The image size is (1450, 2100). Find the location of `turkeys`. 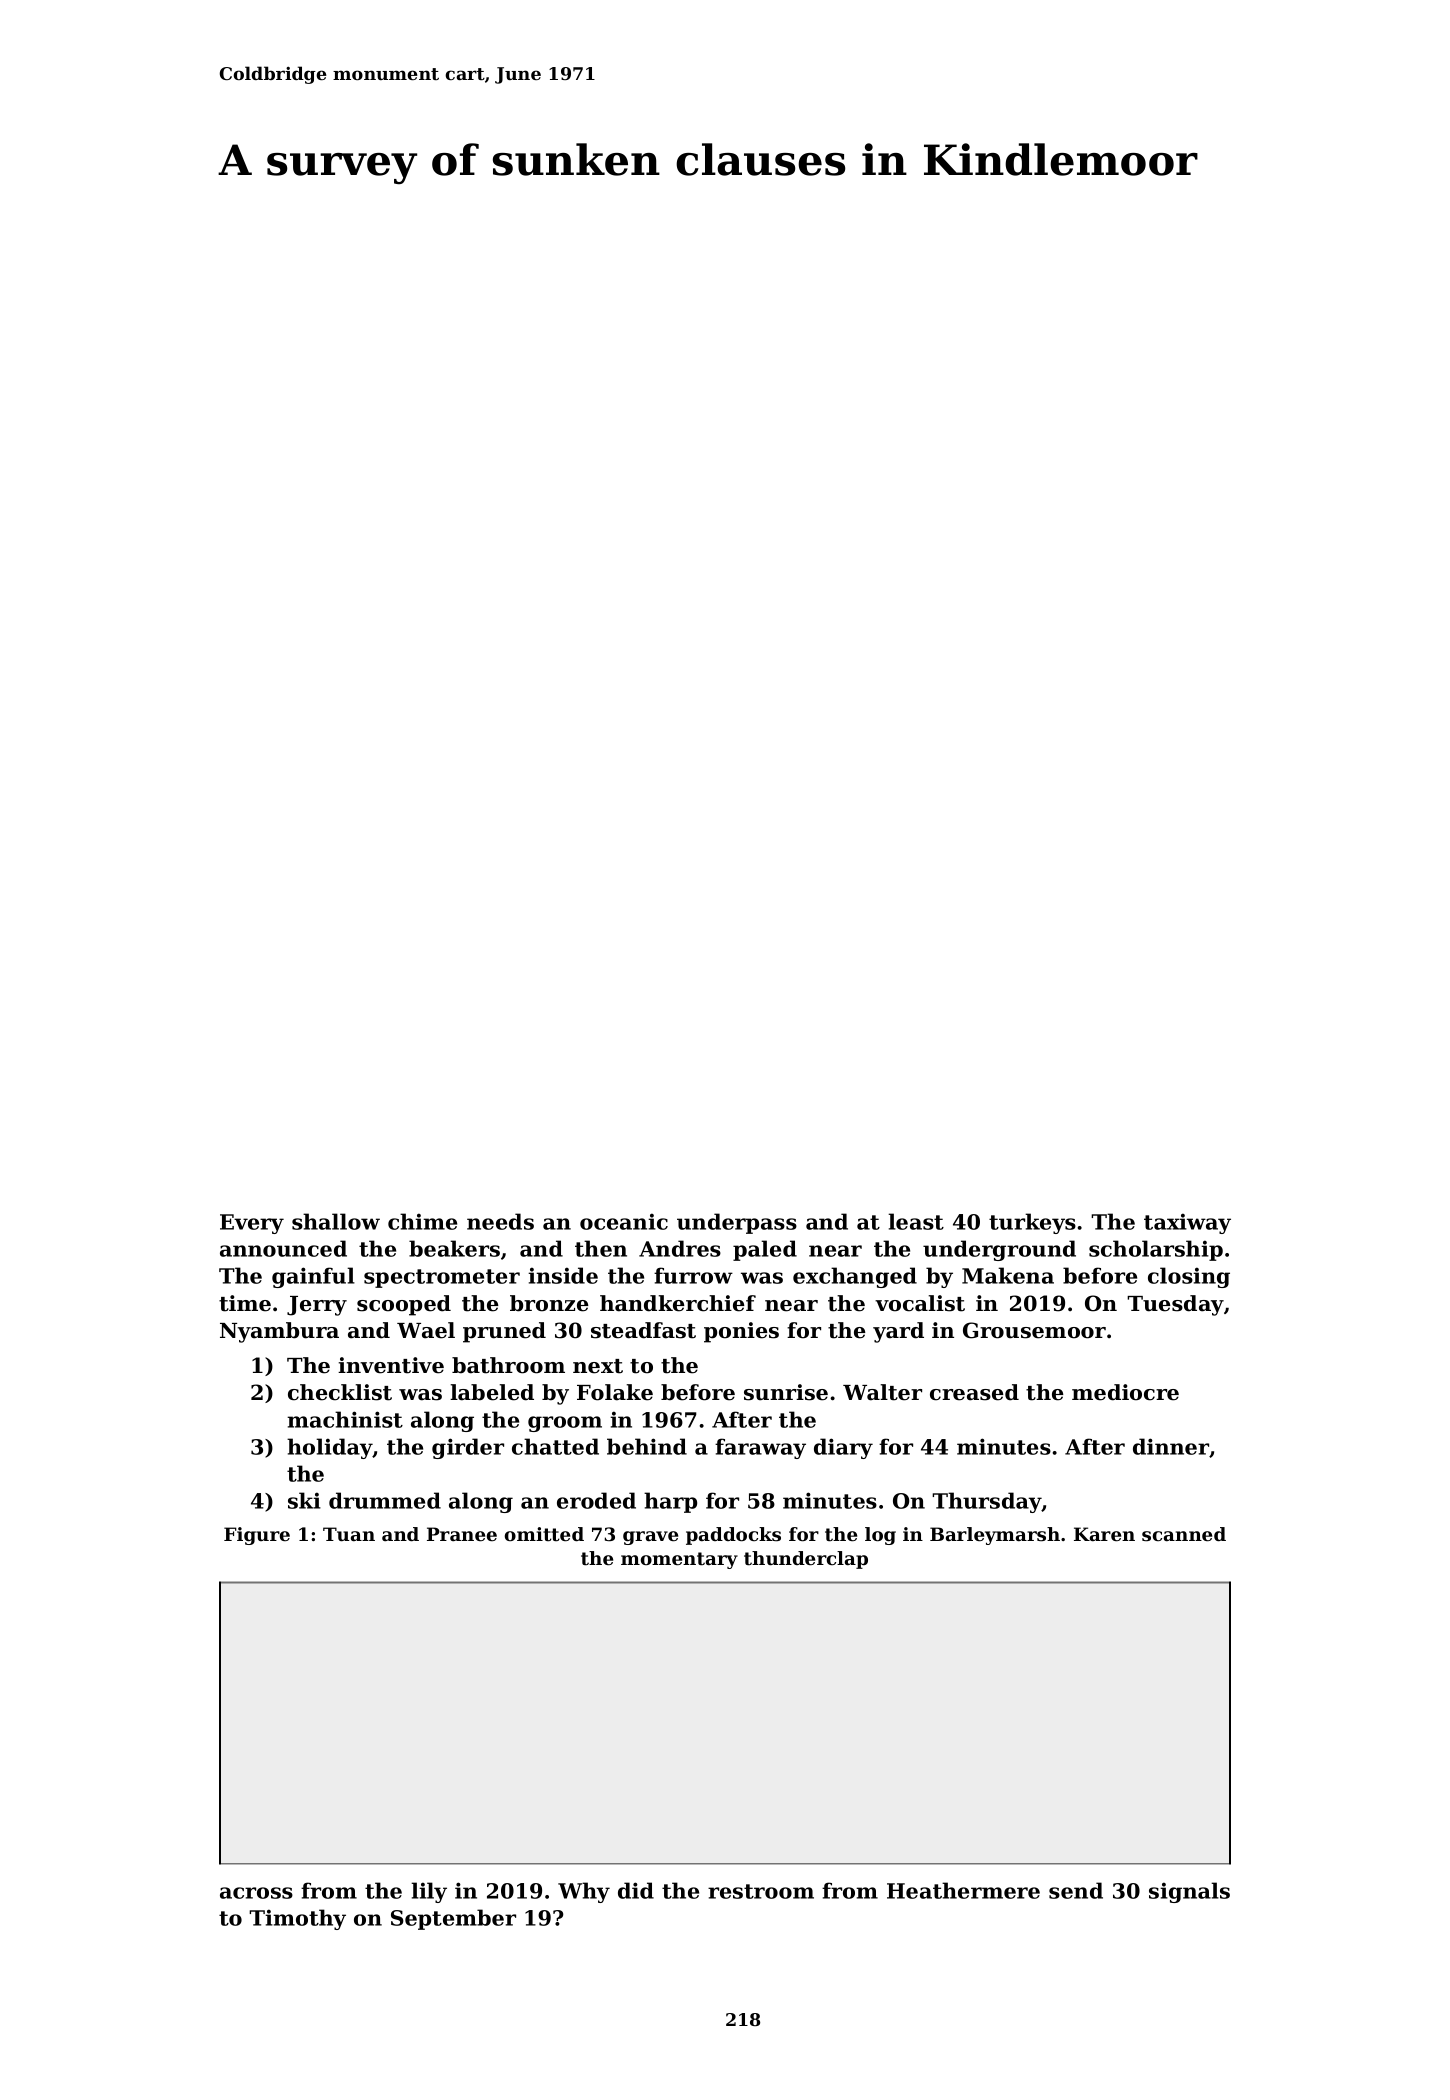

turkeys is located at coordinates (1032, 1223).
